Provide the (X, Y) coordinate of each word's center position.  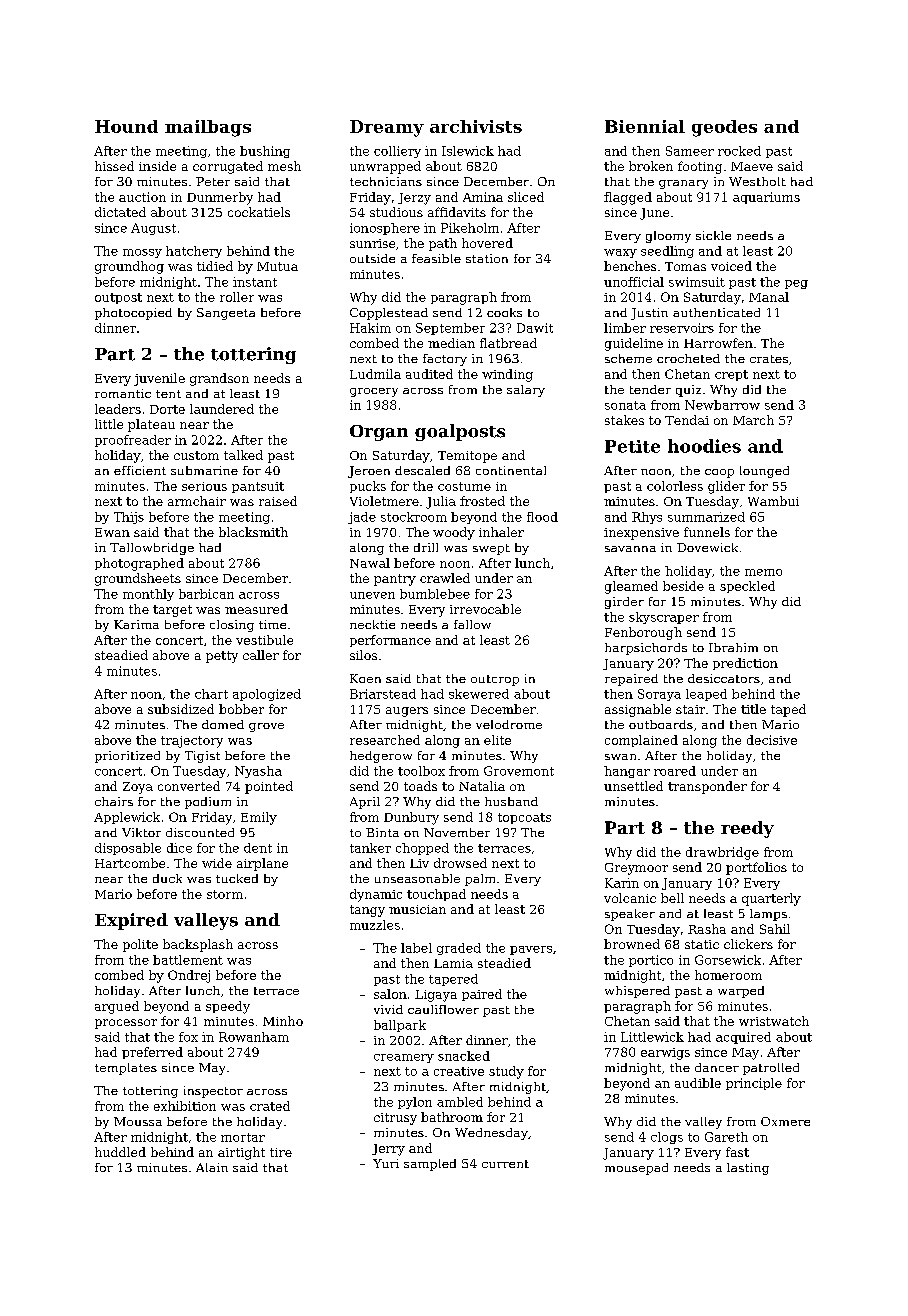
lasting (748, 1169)
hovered (487, 243)
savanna (630, 549)
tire (281, 1152)
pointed (269, 787)
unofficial (634, 282)
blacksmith (253, 532)
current (505, 1164)
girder (624, 603)
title (753, 709)
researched (385, 740)
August (153, 229)
